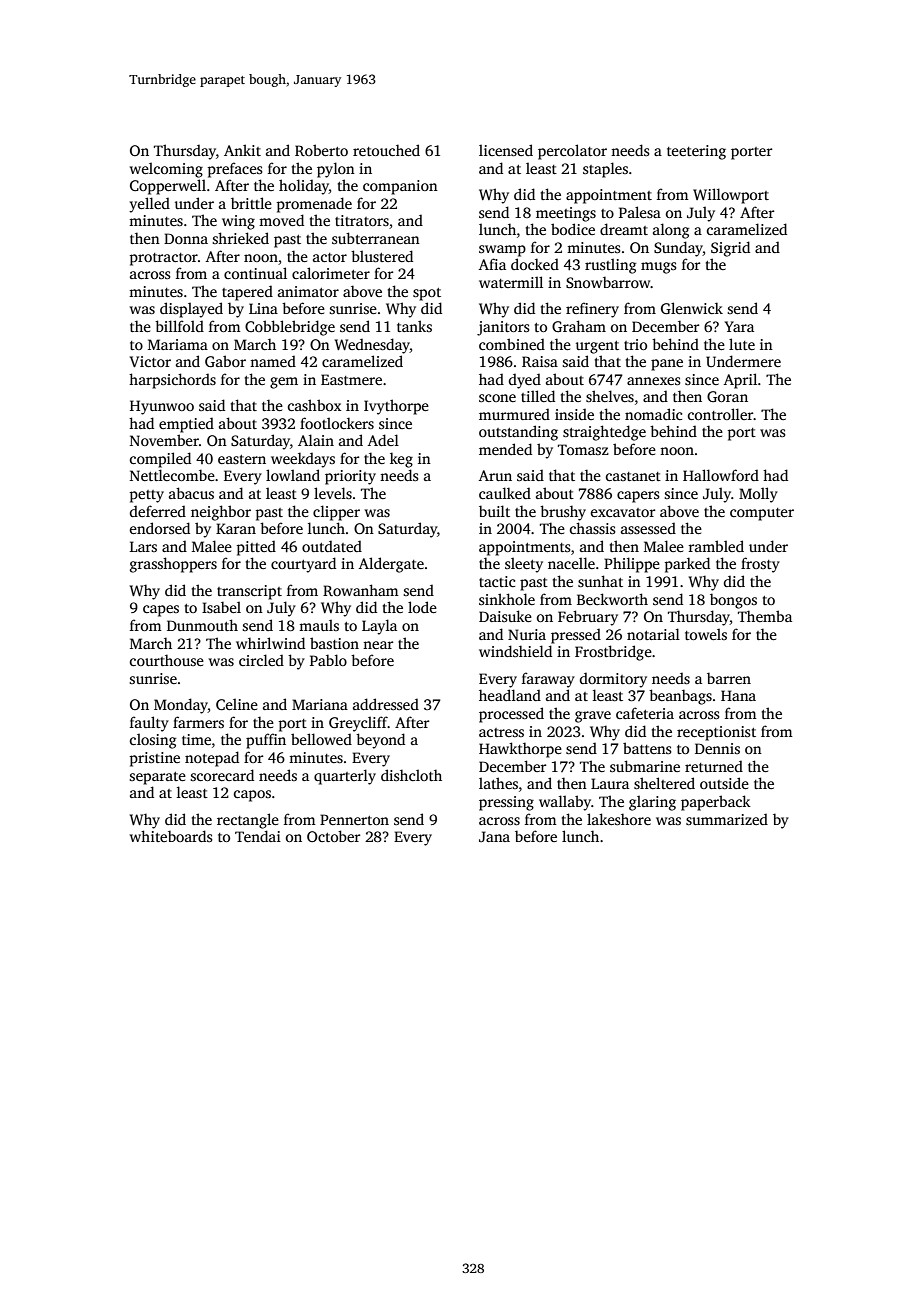 This screenshot has width=924, height=1314. I want to click on teetering, so click(696, 152).
